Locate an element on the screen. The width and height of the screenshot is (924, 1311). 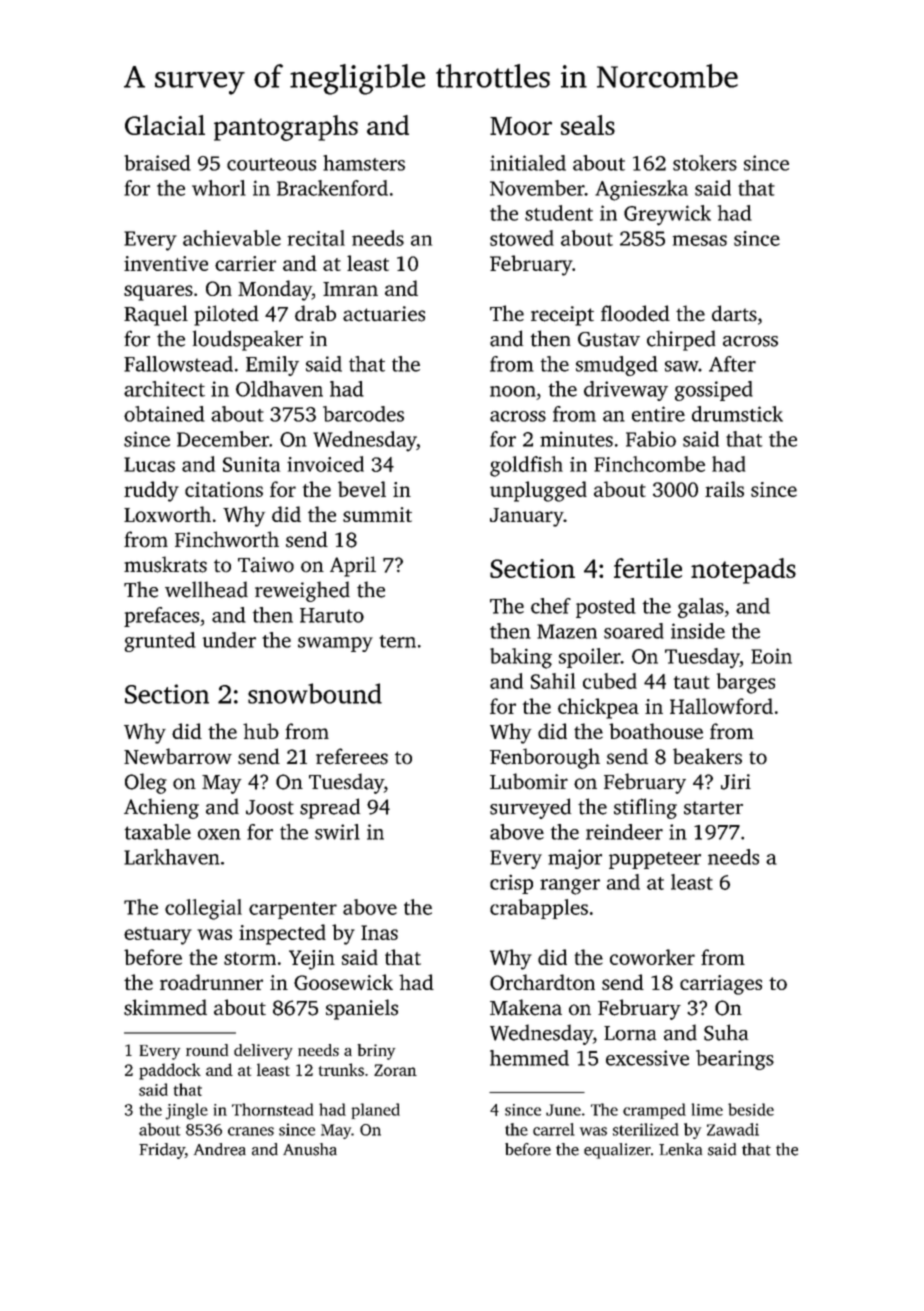
Lorna is located at coordinates (630, 1033).
